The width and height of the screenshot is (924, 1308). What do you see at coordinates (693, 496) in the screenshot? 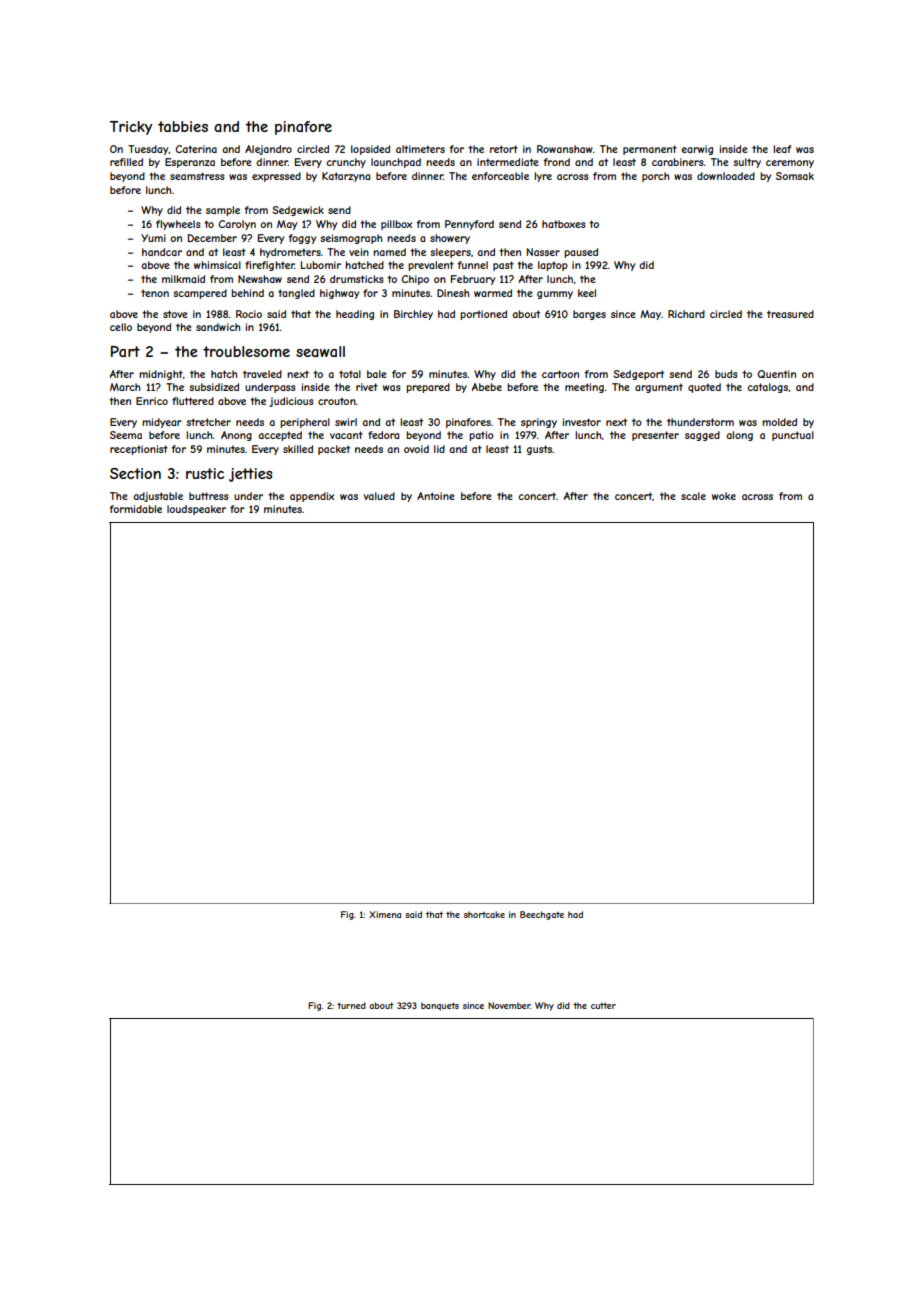
I see `scale` at bounding box center [693, 496].
